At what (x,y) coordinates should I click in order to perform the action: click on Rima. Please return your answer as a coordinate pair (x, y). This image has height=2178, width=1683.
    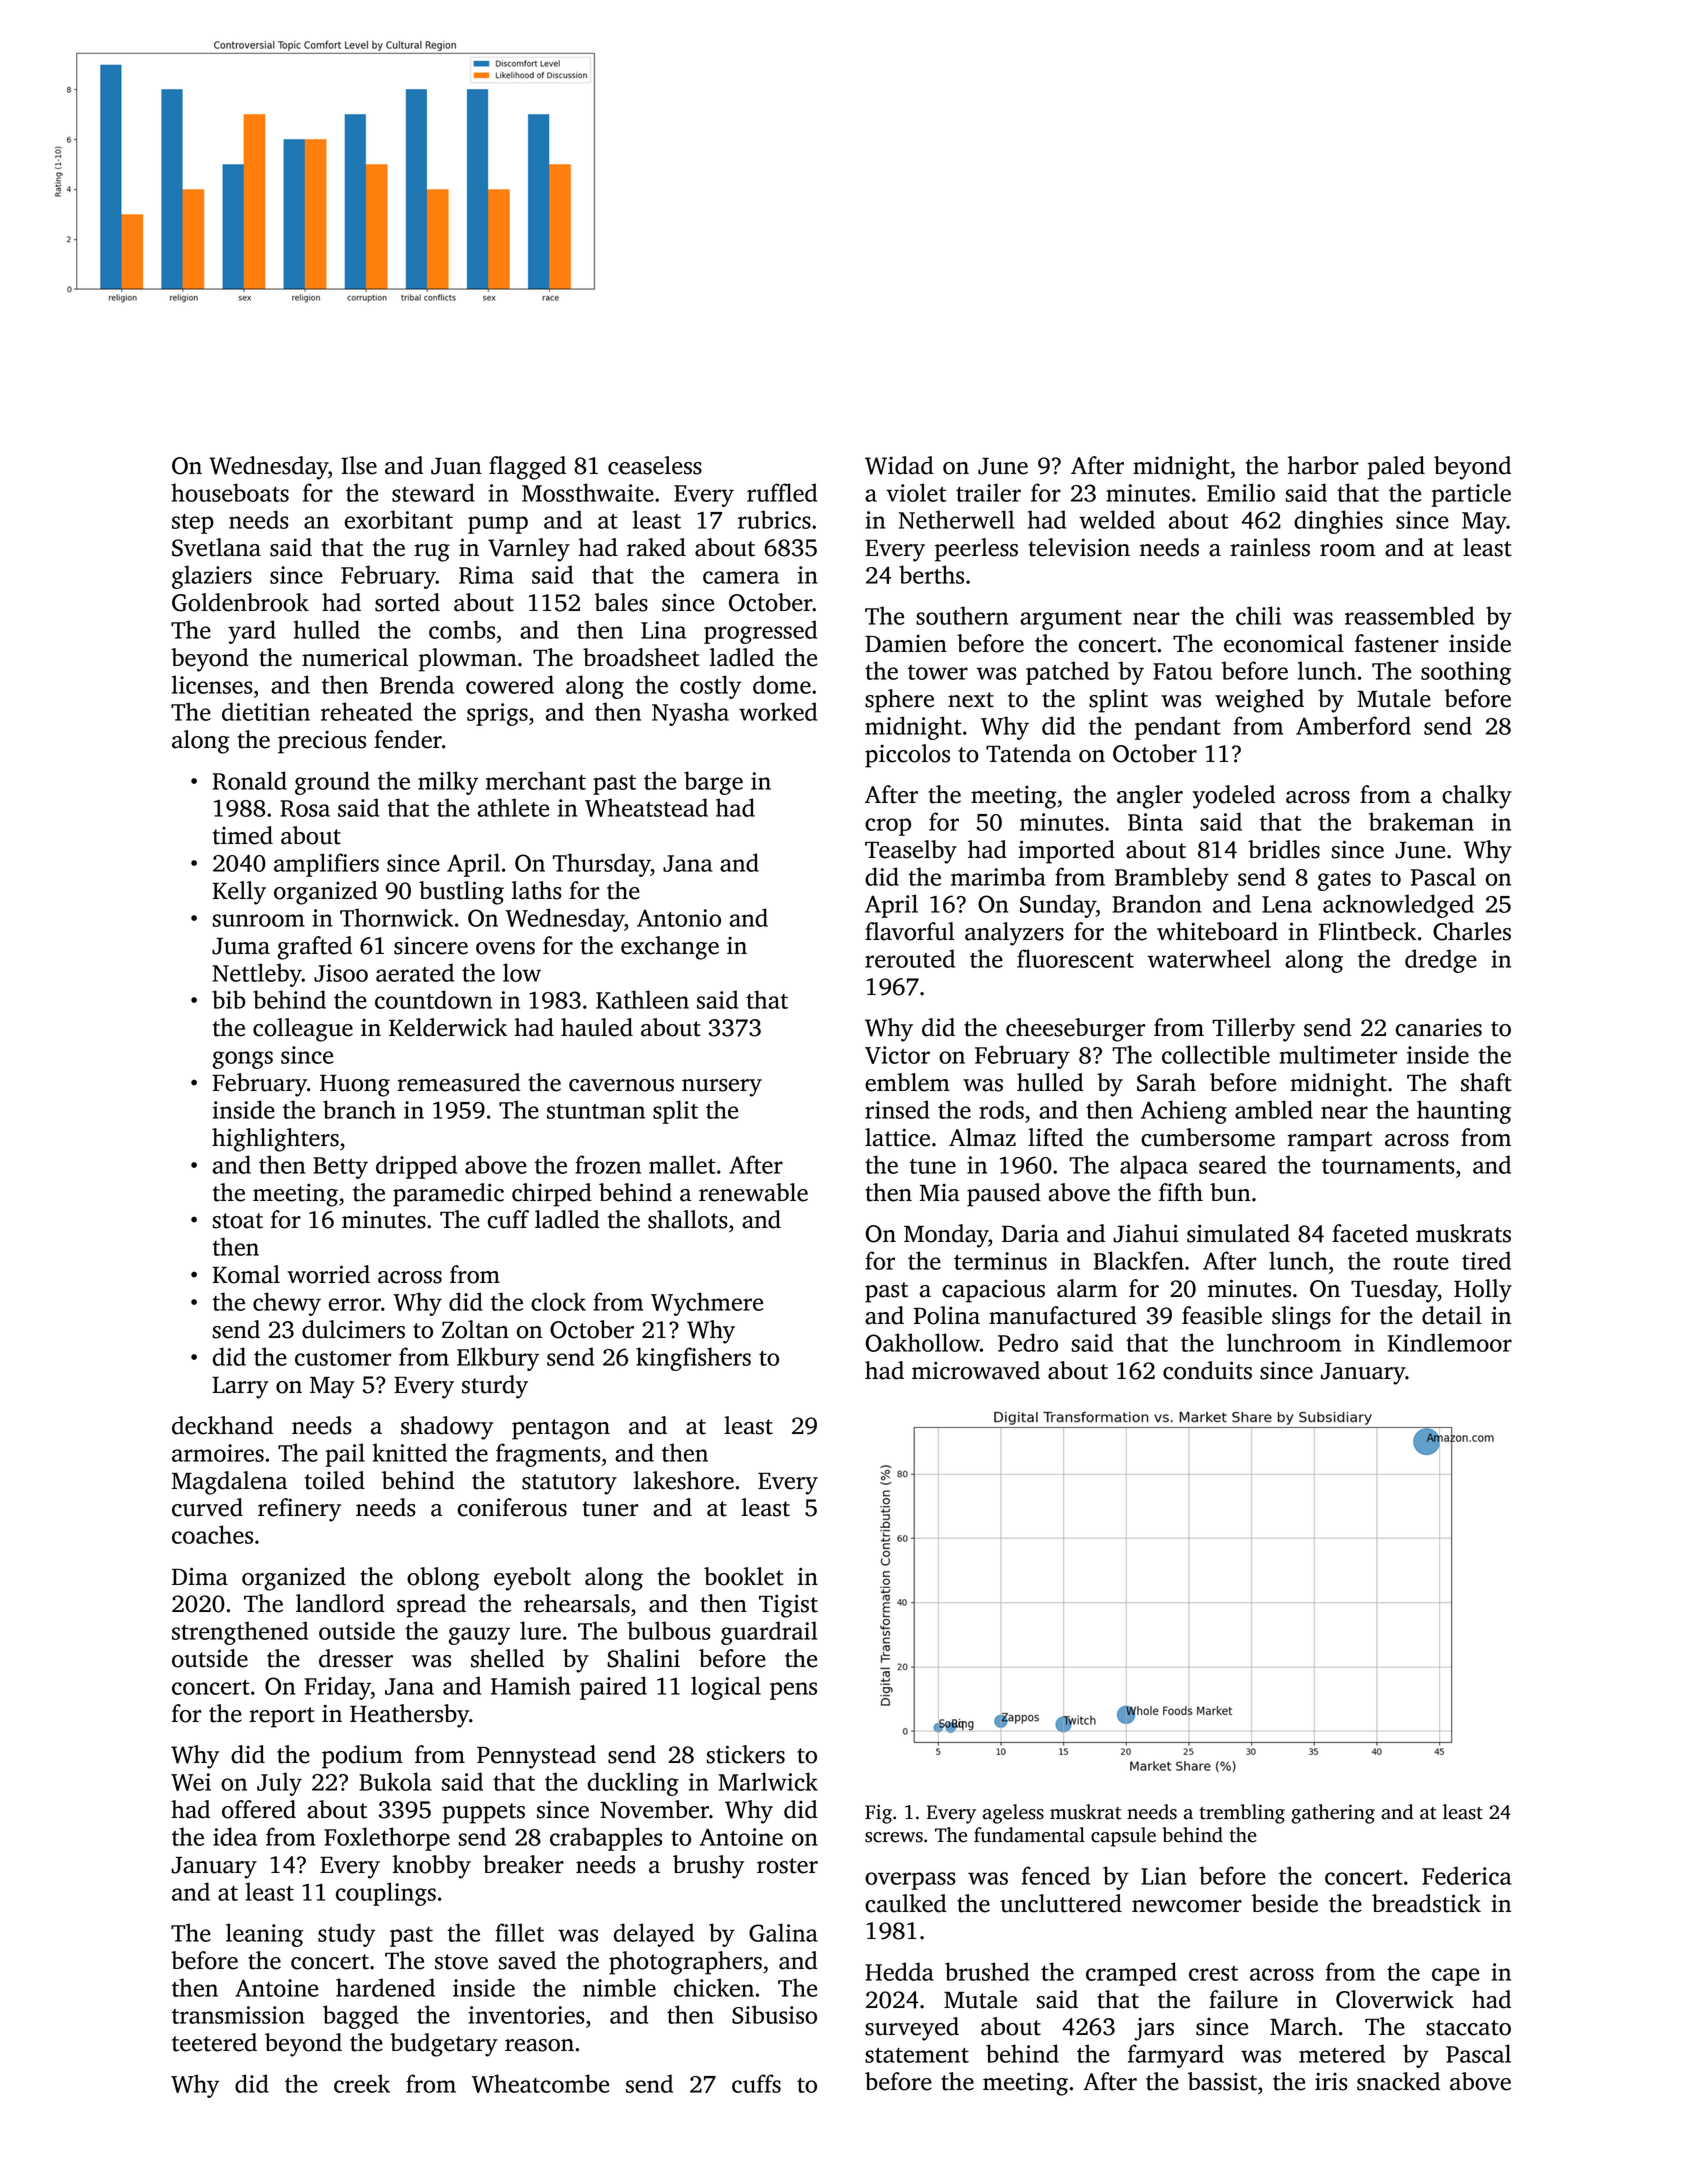
    Looking at the image, I should click on (486, 575).
